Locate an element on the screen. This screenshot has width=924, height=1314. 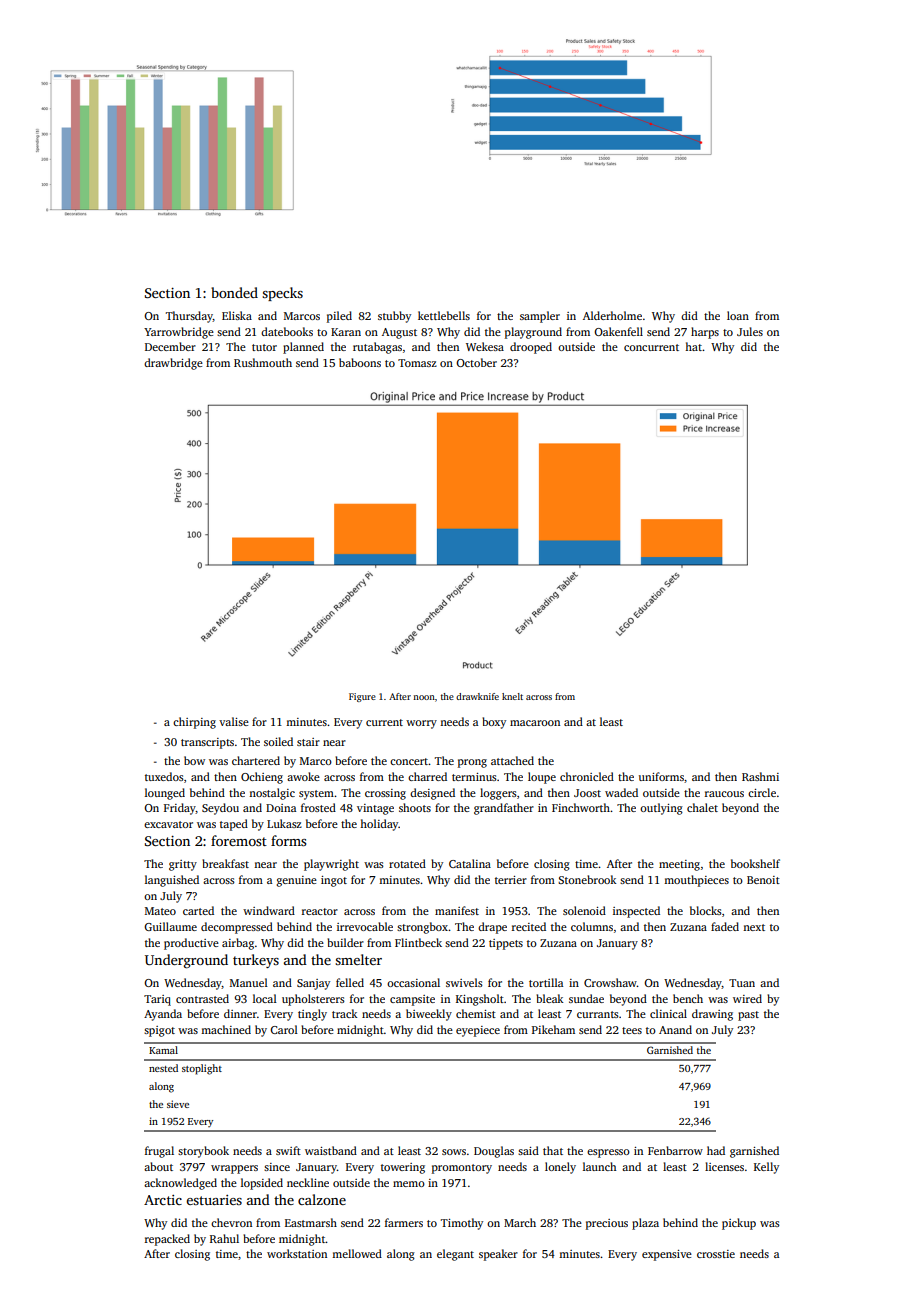
Rahul is located at coordinates (224, 1238).
